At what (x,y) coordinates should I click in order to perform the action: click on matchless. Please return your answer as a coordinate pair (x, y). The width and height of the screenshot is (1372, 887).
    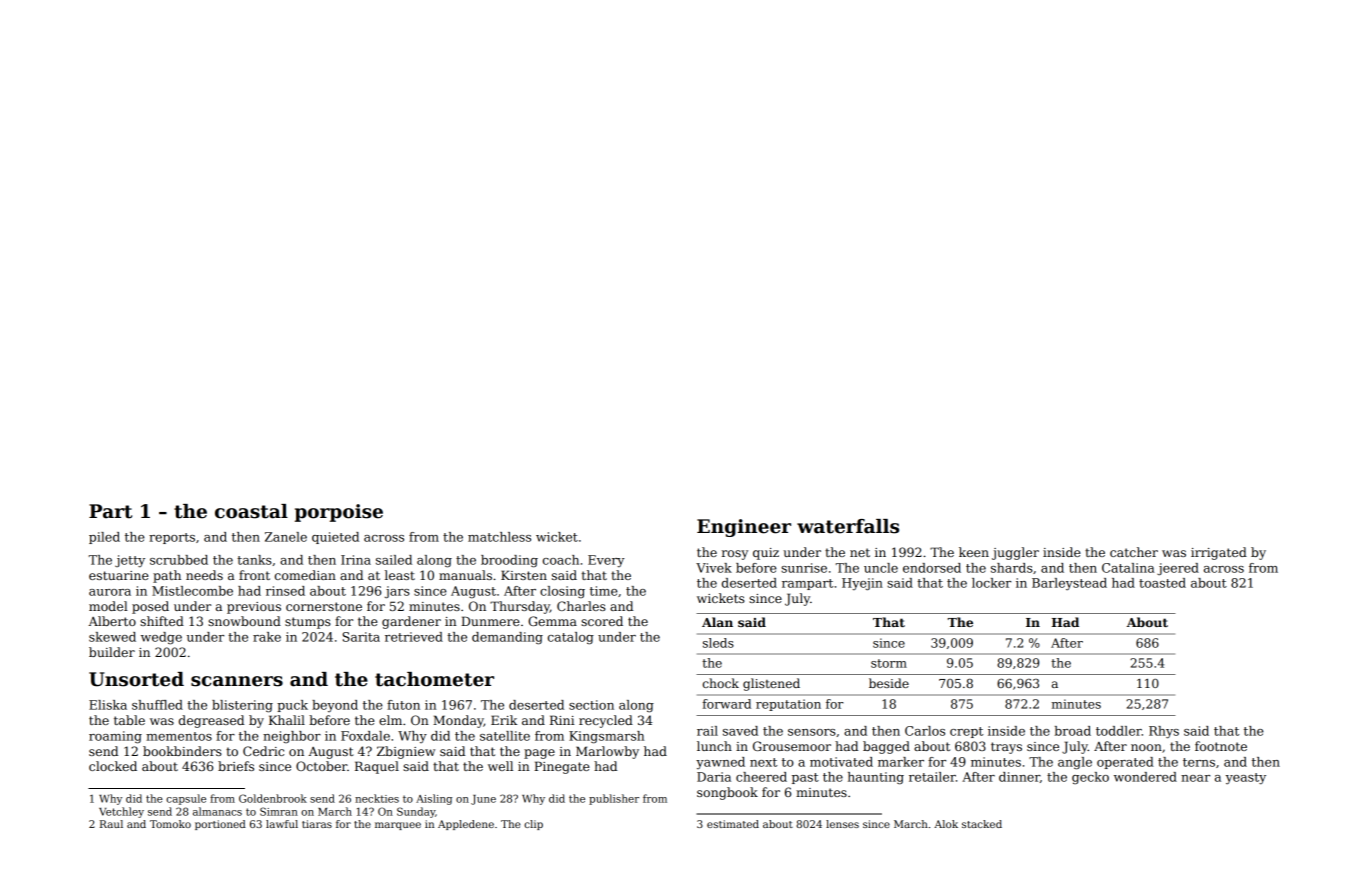
    Looking at the image, I should click on (499, 537).
